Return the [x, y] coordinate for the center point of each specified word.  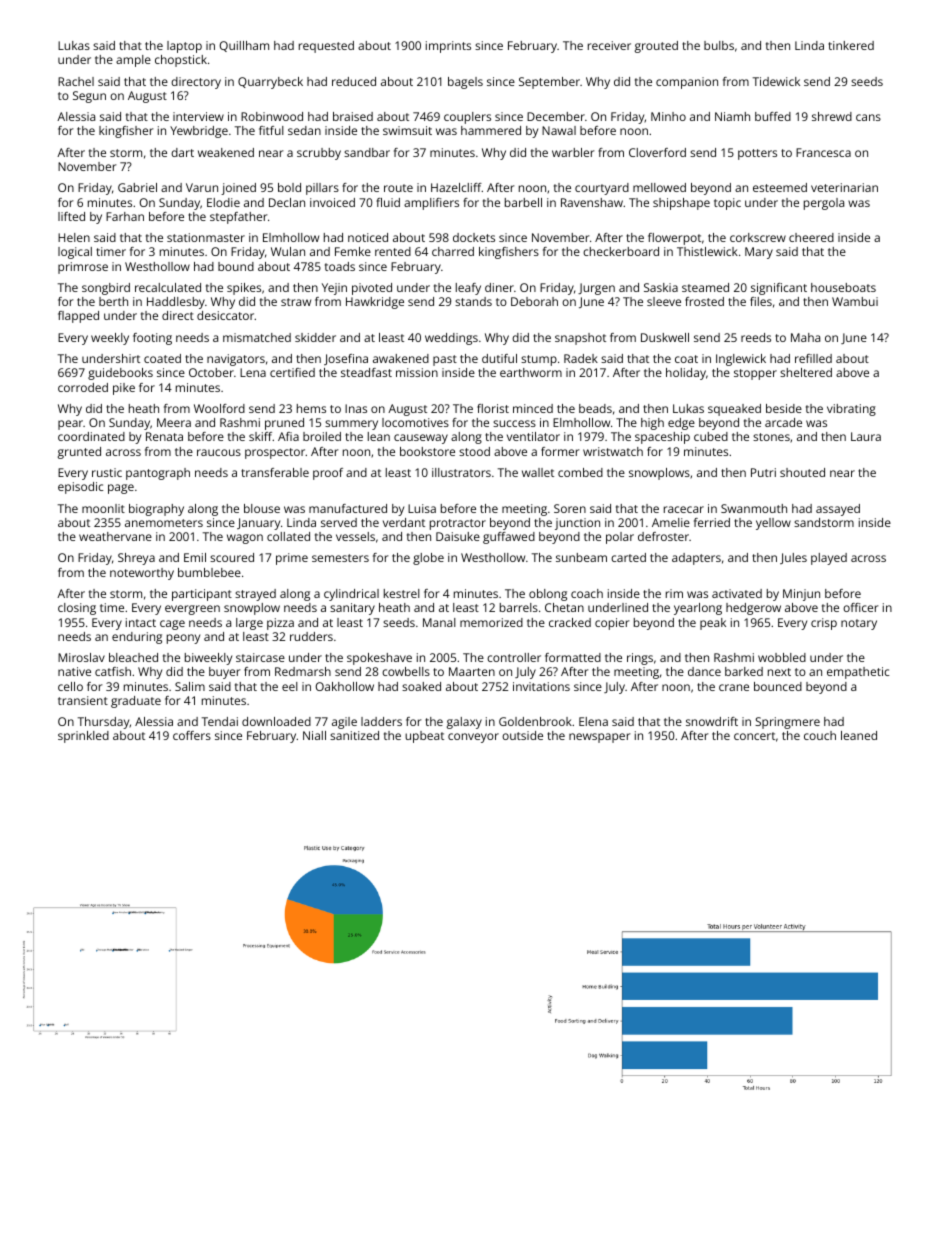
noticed [368, 237]
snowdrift [712, 721]
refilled [813, 358]
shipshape [681, 204]
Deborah [534, 301]
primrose [83, 268]
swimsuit [407, 130]
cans [868, 117]
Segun [89, 97]
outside [522, 735]
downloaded [276, 721]
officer [860, 607]
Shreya [136, 559]
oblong [548, 595]
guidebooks [120, 374]
